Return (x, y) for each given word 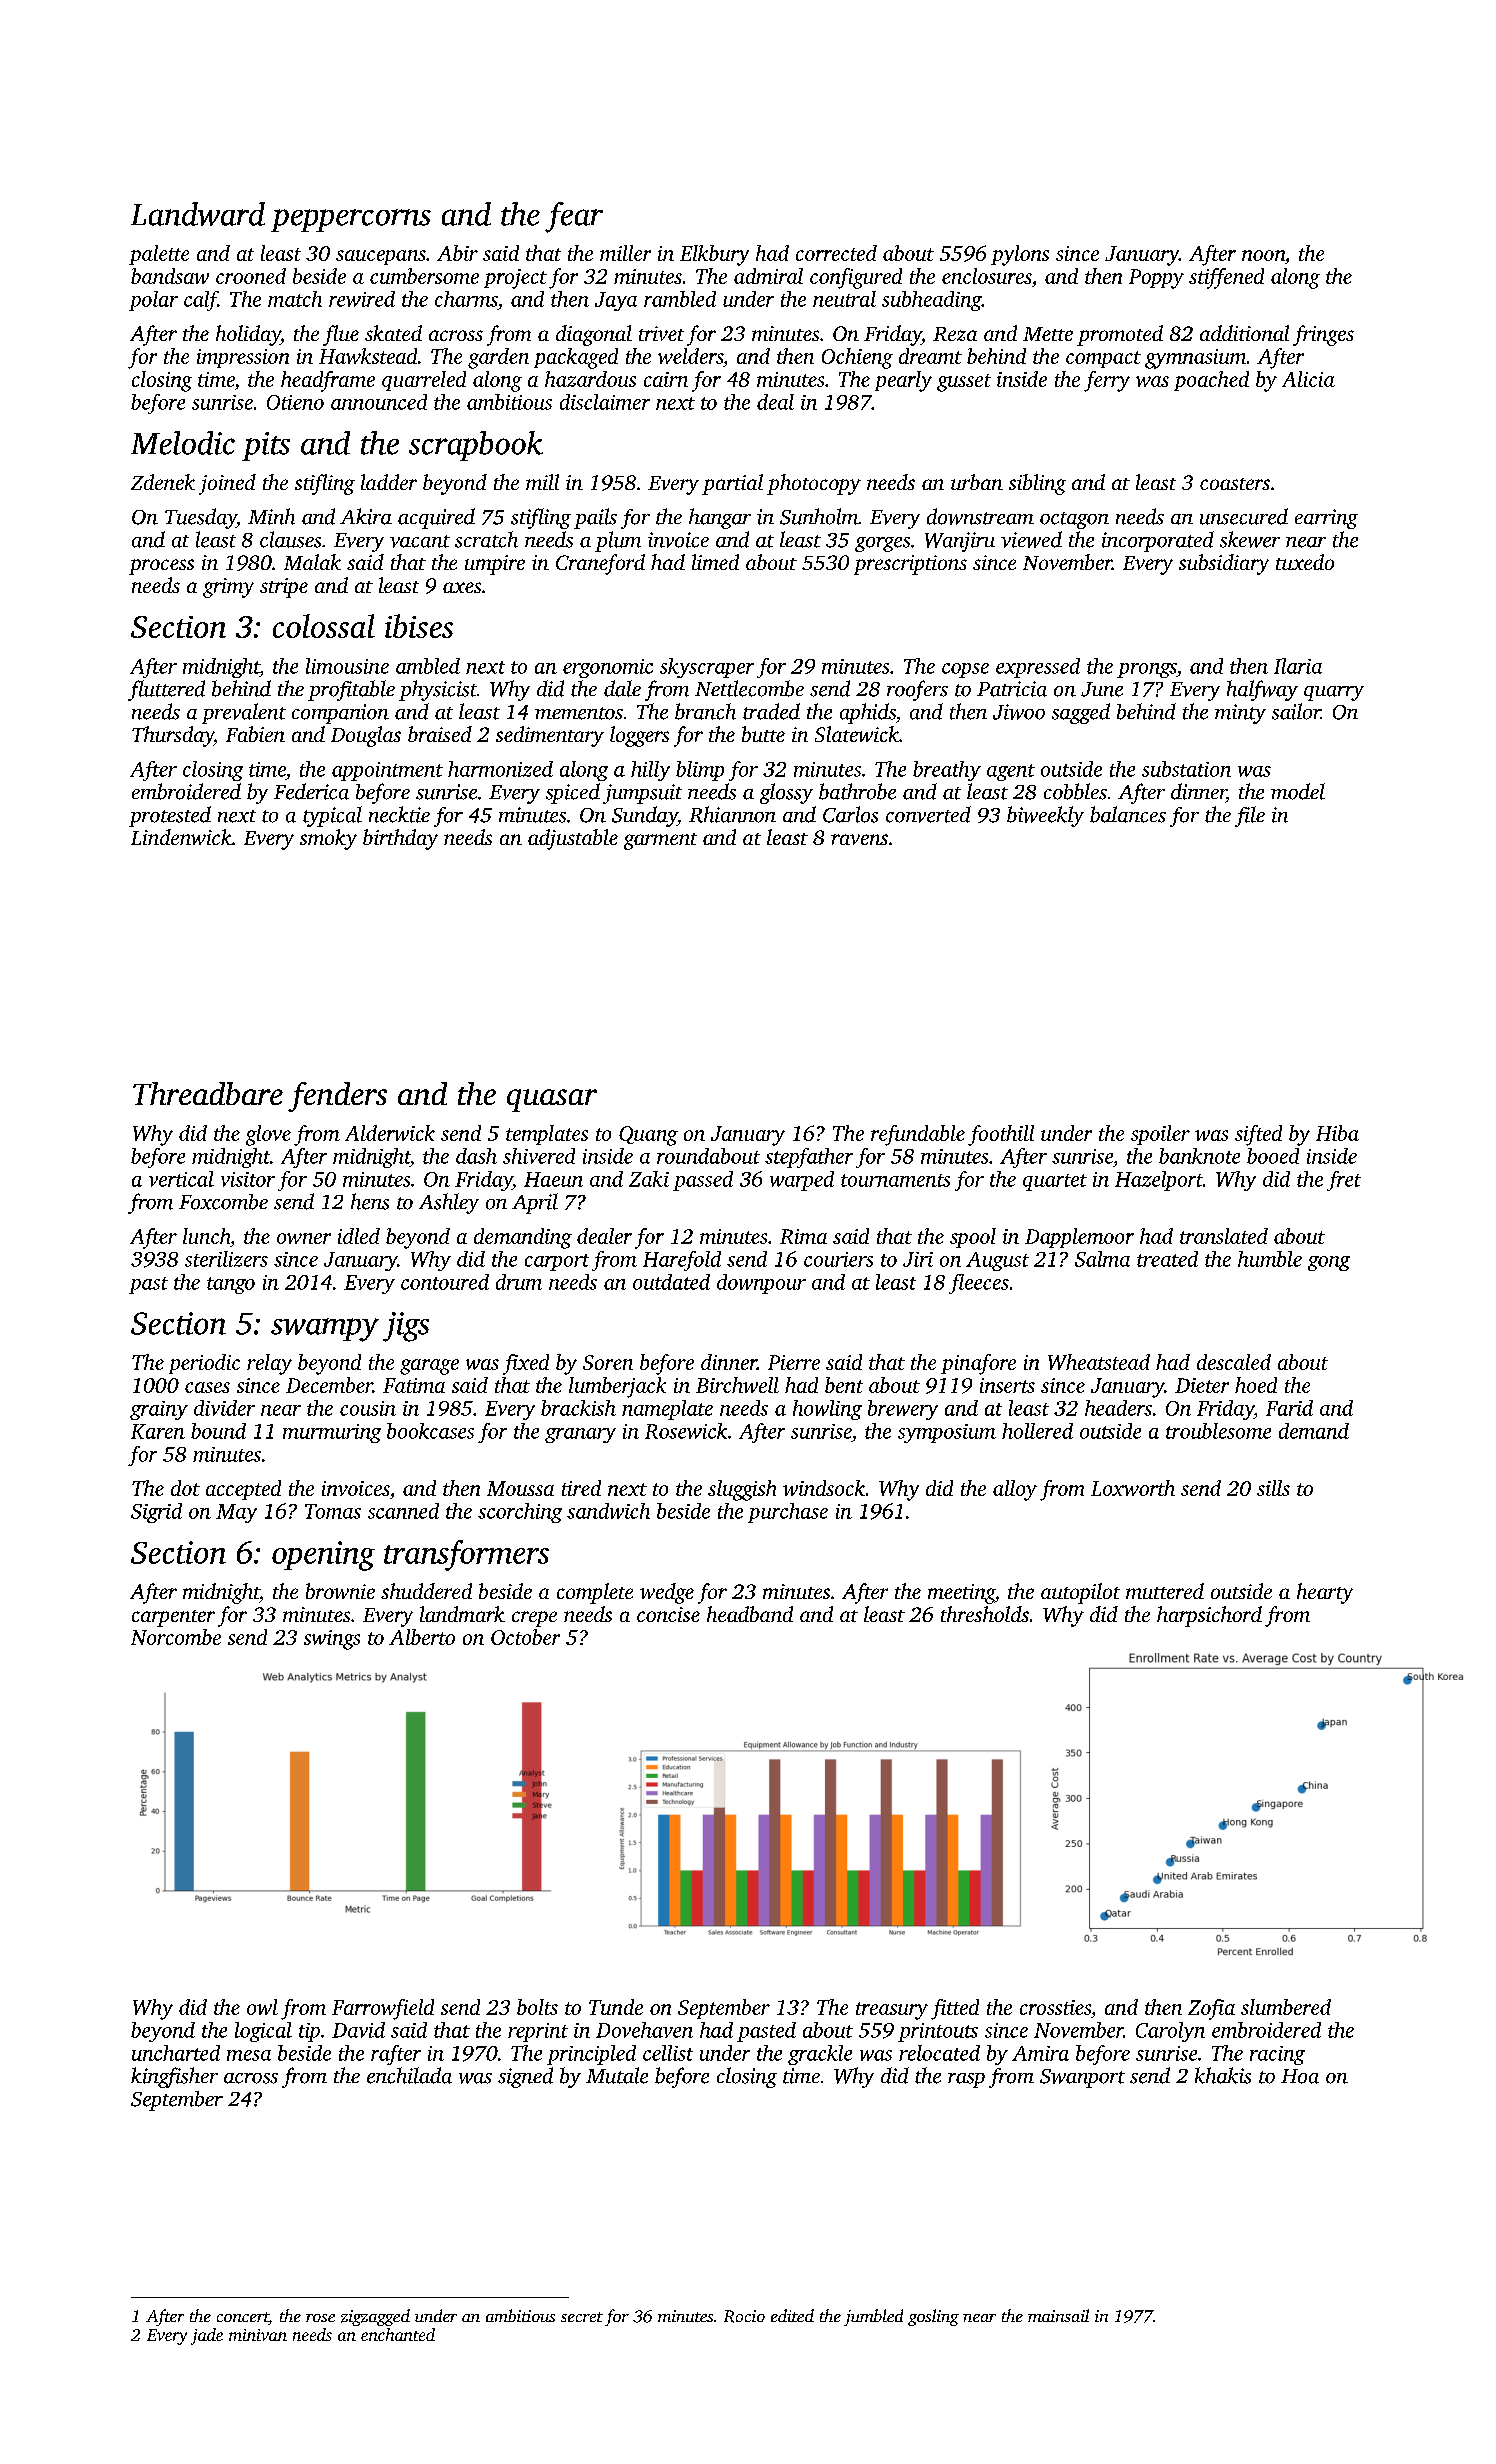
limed (715, 562)
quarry (1334, 693)
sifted (1258, 1135)
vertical (181, 1179)
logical (263, 2032)
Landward (198, 214)
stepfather (809, 1158)
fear (574, 217)
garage (429, 1367)
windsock (824, 1488)
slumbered (1286, 2007)
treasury (892, 2011)
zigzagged (375, 2317)
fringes (1323, 335)
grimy (228, 588)
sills (1273, 1488)
